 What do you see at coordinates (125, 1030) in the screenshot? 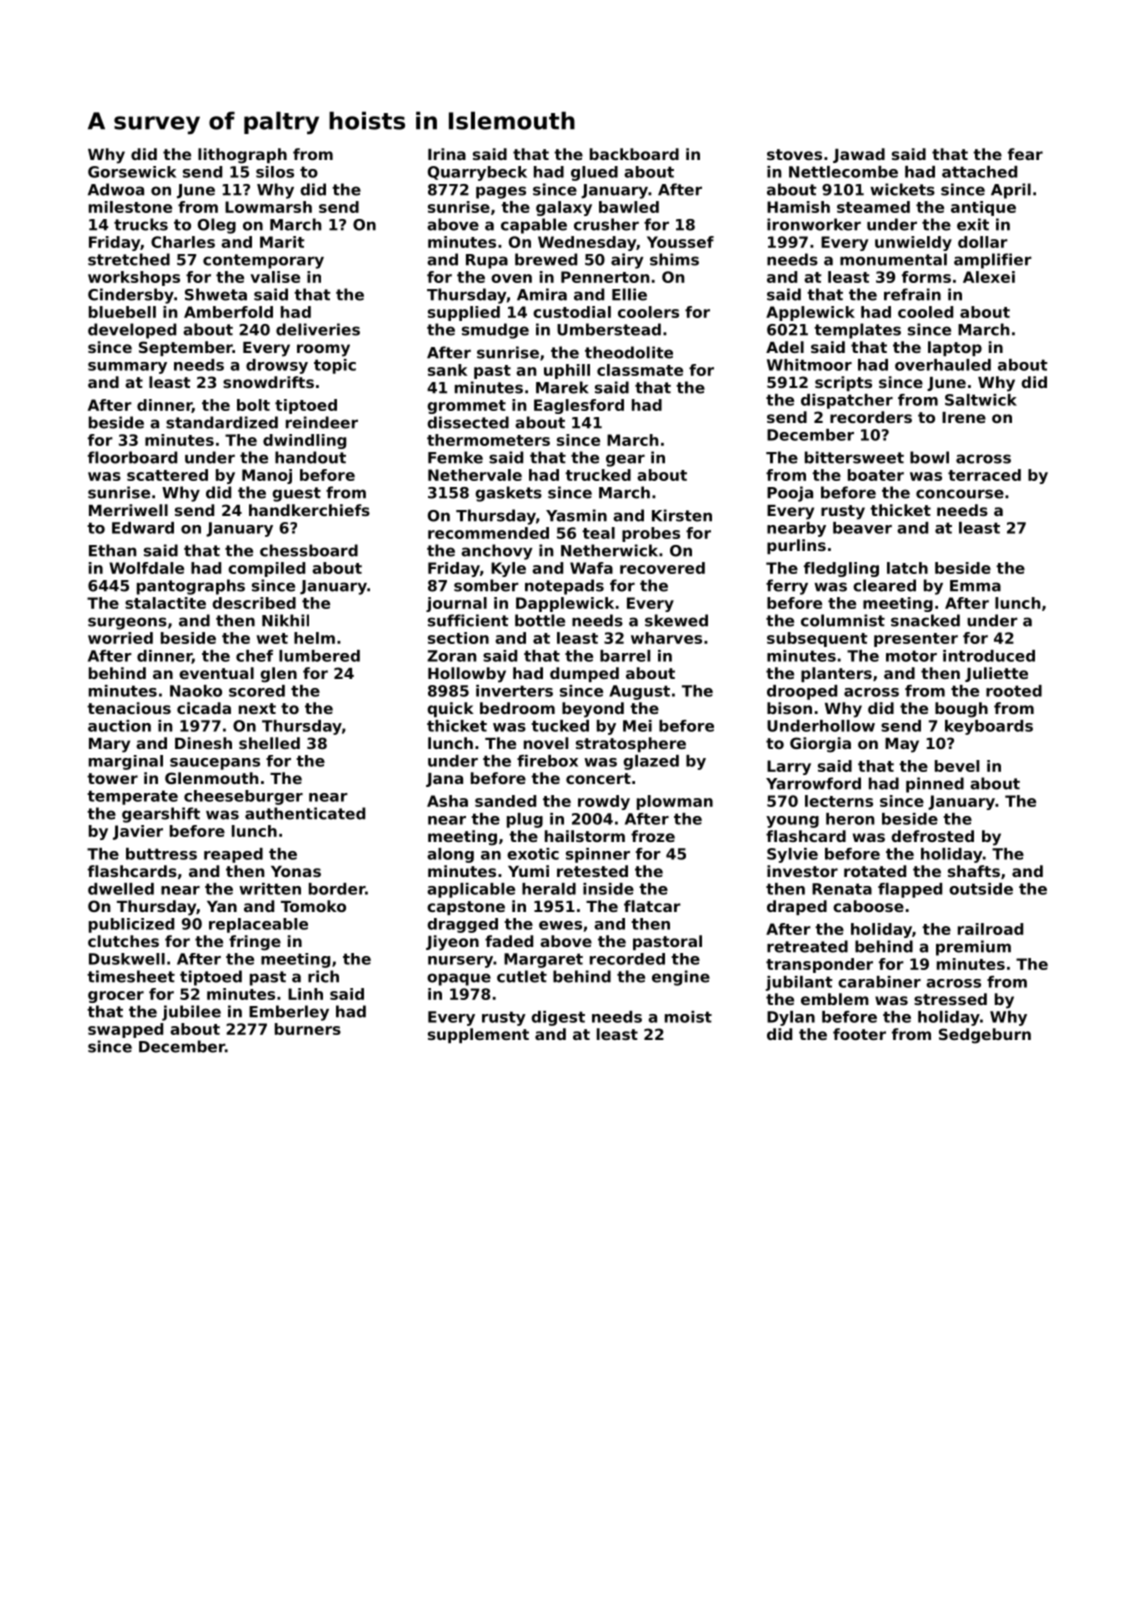
I see `swapped` at bounding box center [125, 1030].
